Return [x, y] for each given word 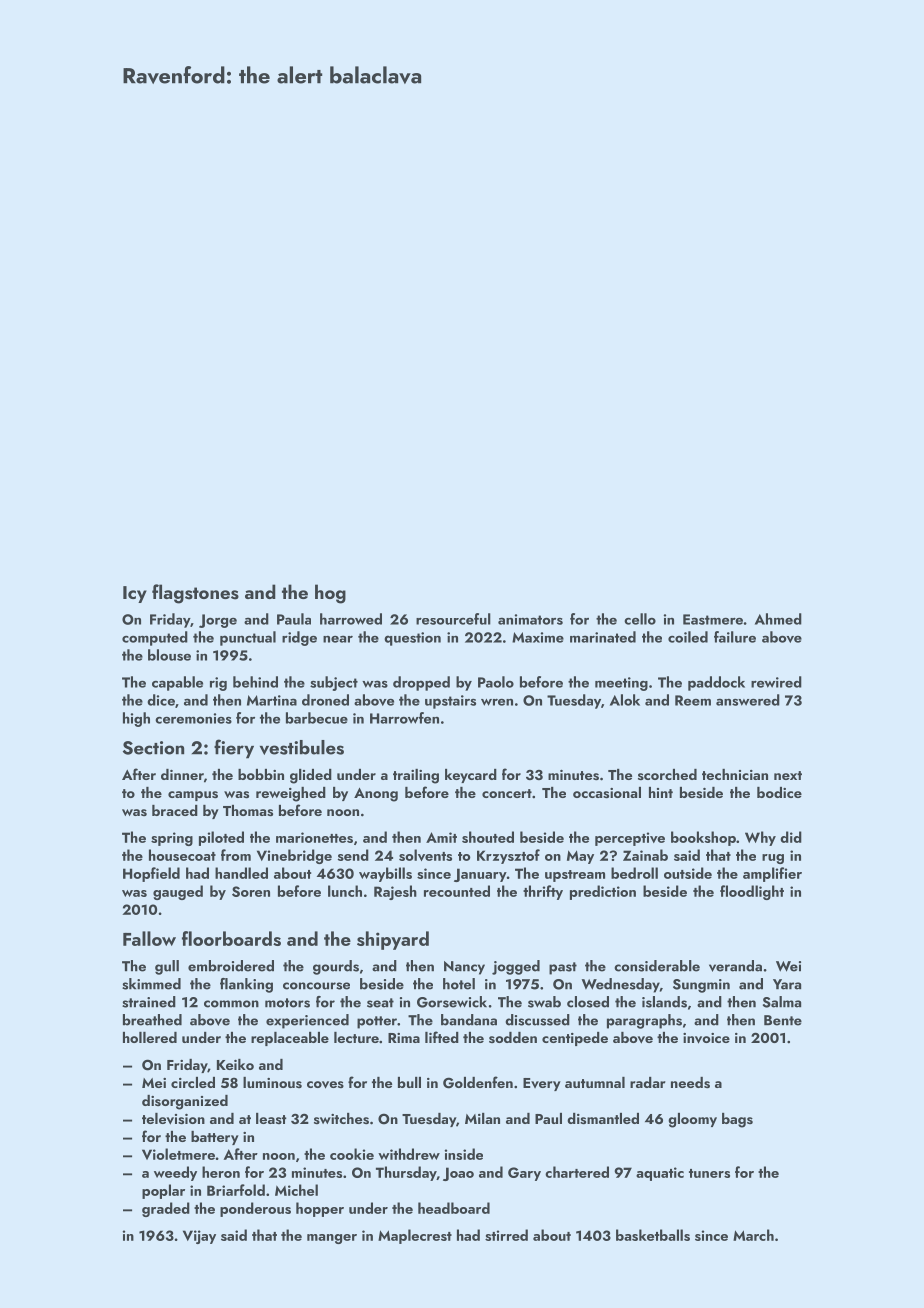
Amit [441, 837]
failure [735, 637]
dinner [182, 774]
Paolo [496, 682]
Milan [482, 1118]
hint [661, 792]
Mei [154, 1083]
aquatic [660, 1174]
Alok [625, 700]
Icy [135, 594]
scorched [667, 774]
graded [166, 1209]
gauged [178, 892]
